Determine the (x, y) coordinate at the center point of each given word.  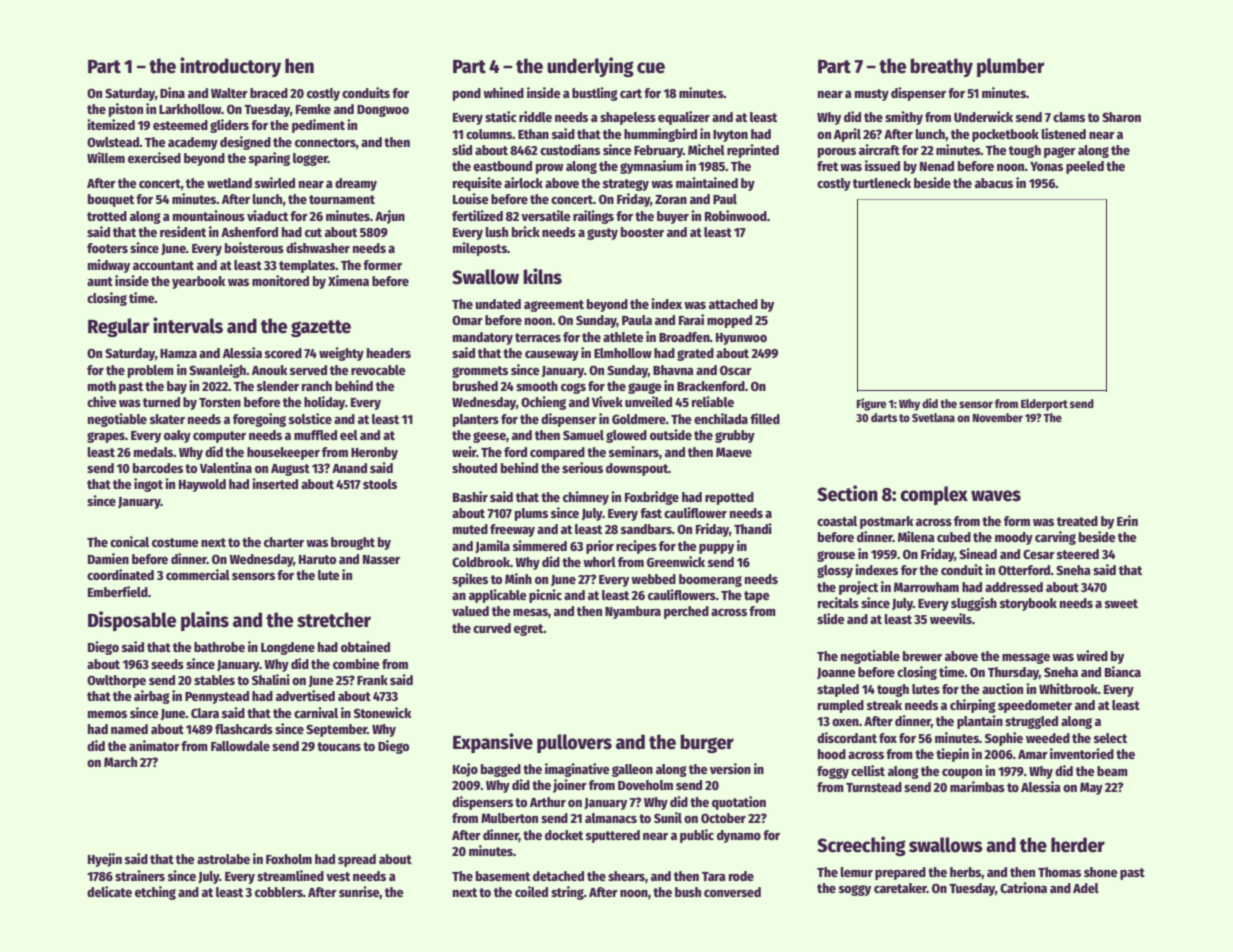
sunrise (359, 892)
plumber (1010, 67)
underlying (590, 67)
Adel (1086, 888)
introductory (230, 67)
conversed (732, 892)
